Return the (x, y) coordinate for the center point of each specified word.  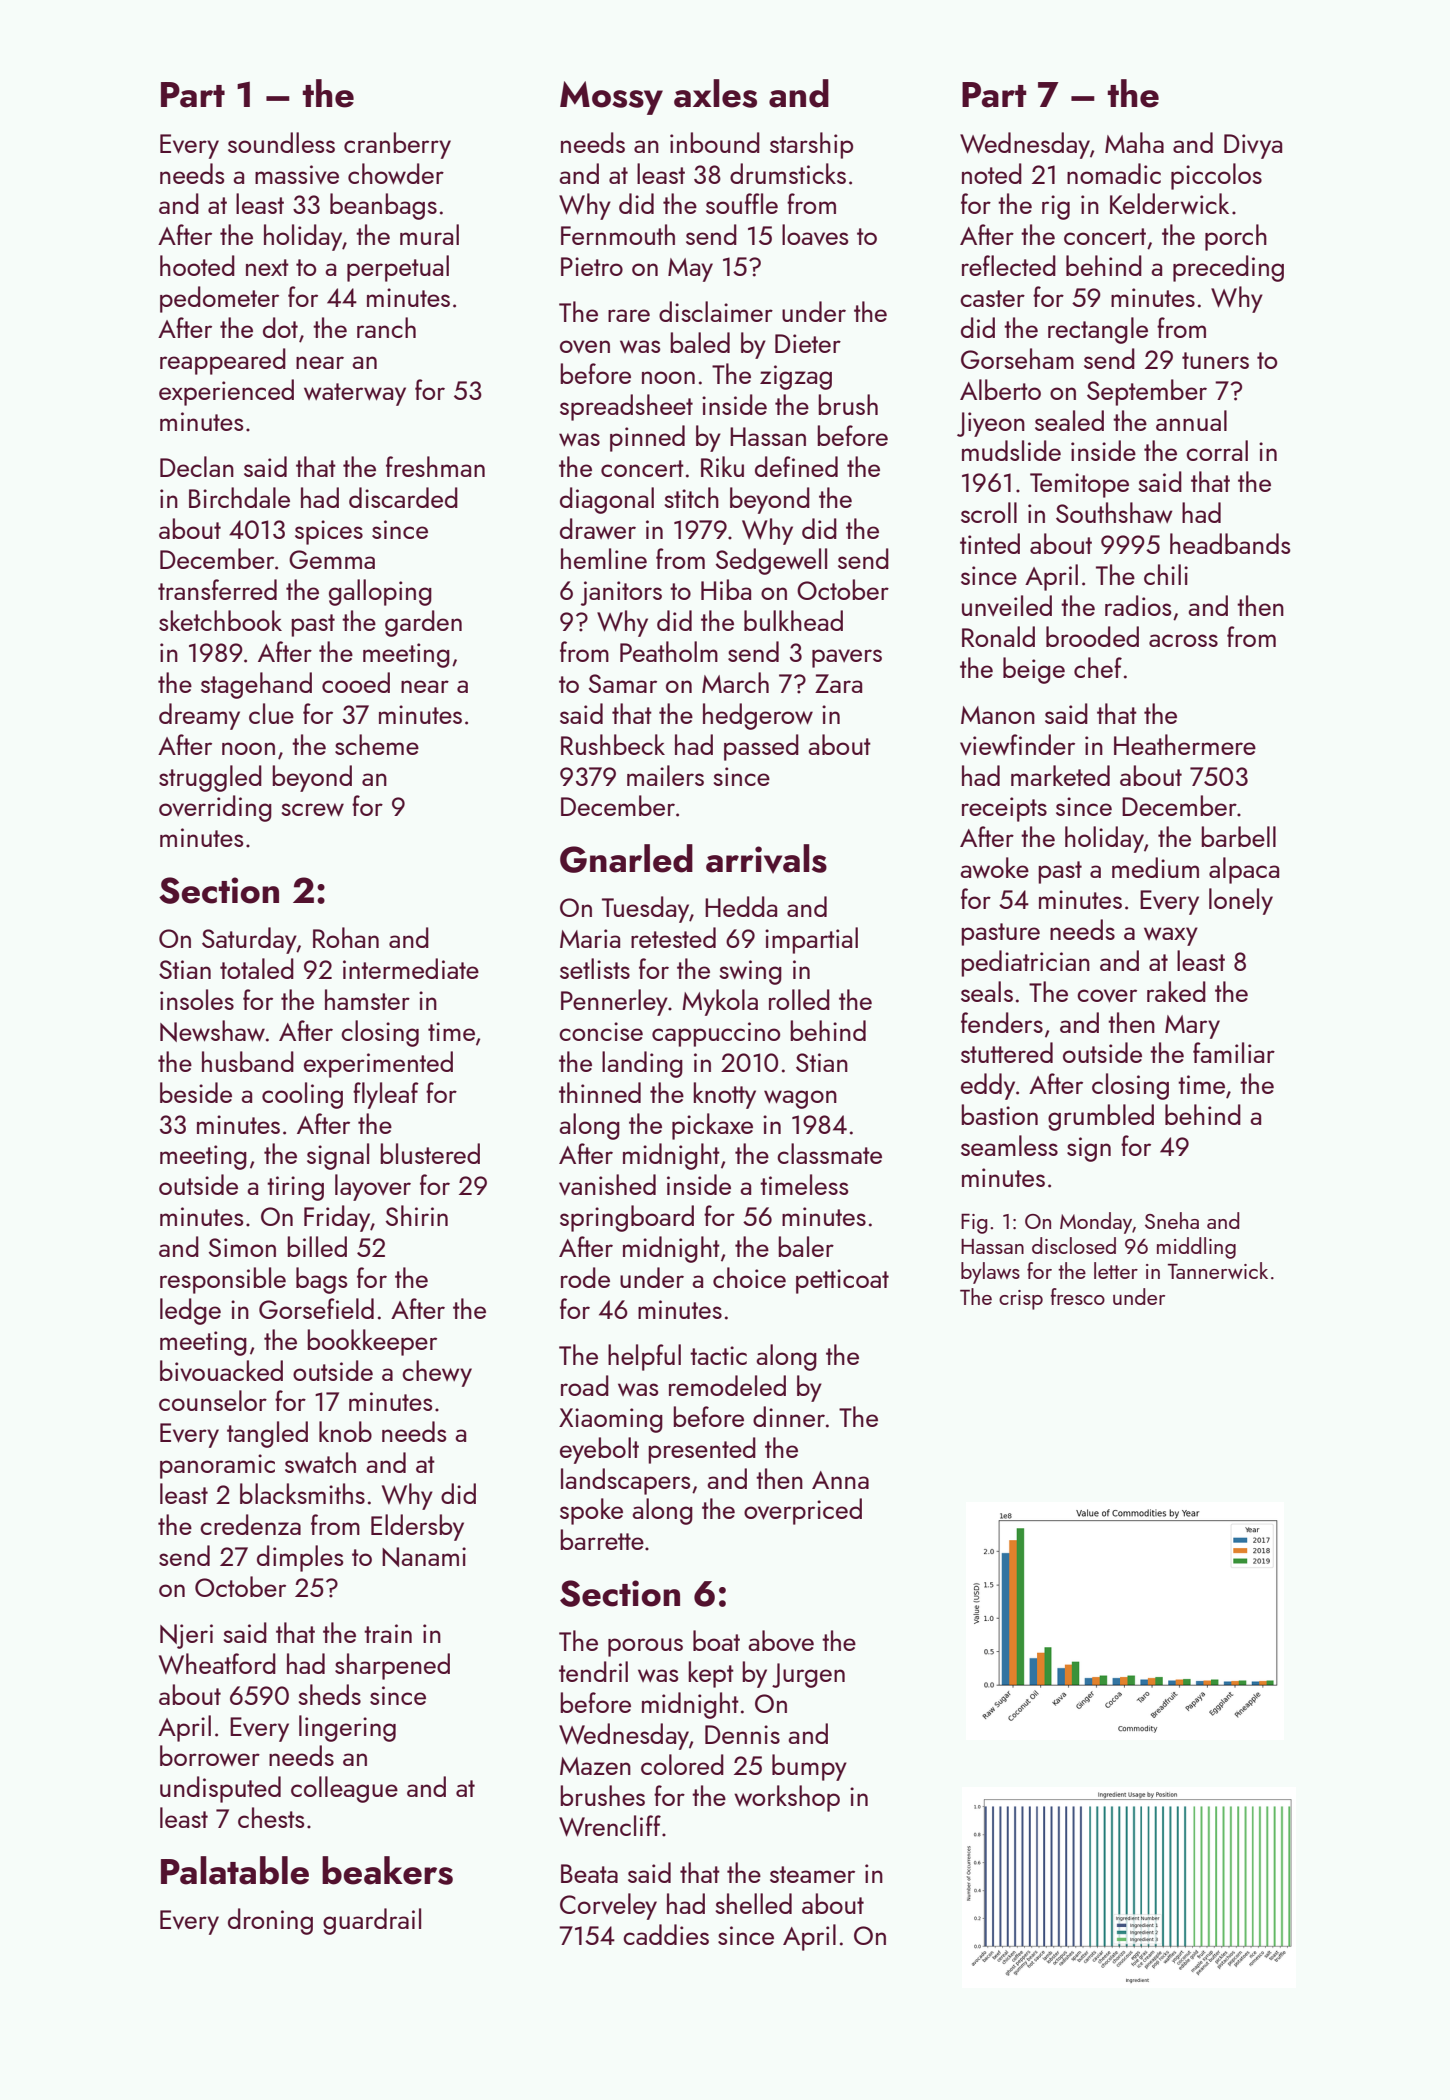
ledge (190, 1311)
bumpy (809, 1767)
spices (329, 532)
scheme (377, 744)
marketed (1060, 775)
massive (297, 174)
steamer (812, 1874)
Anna (840, 1480)
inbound (715, 142)
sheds (329, 1694)
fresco (1078, 1296)
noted (992, 173)
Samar (623, 683)
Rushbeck (613, 744)
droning (270, 1921)
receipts (1004, 809)
